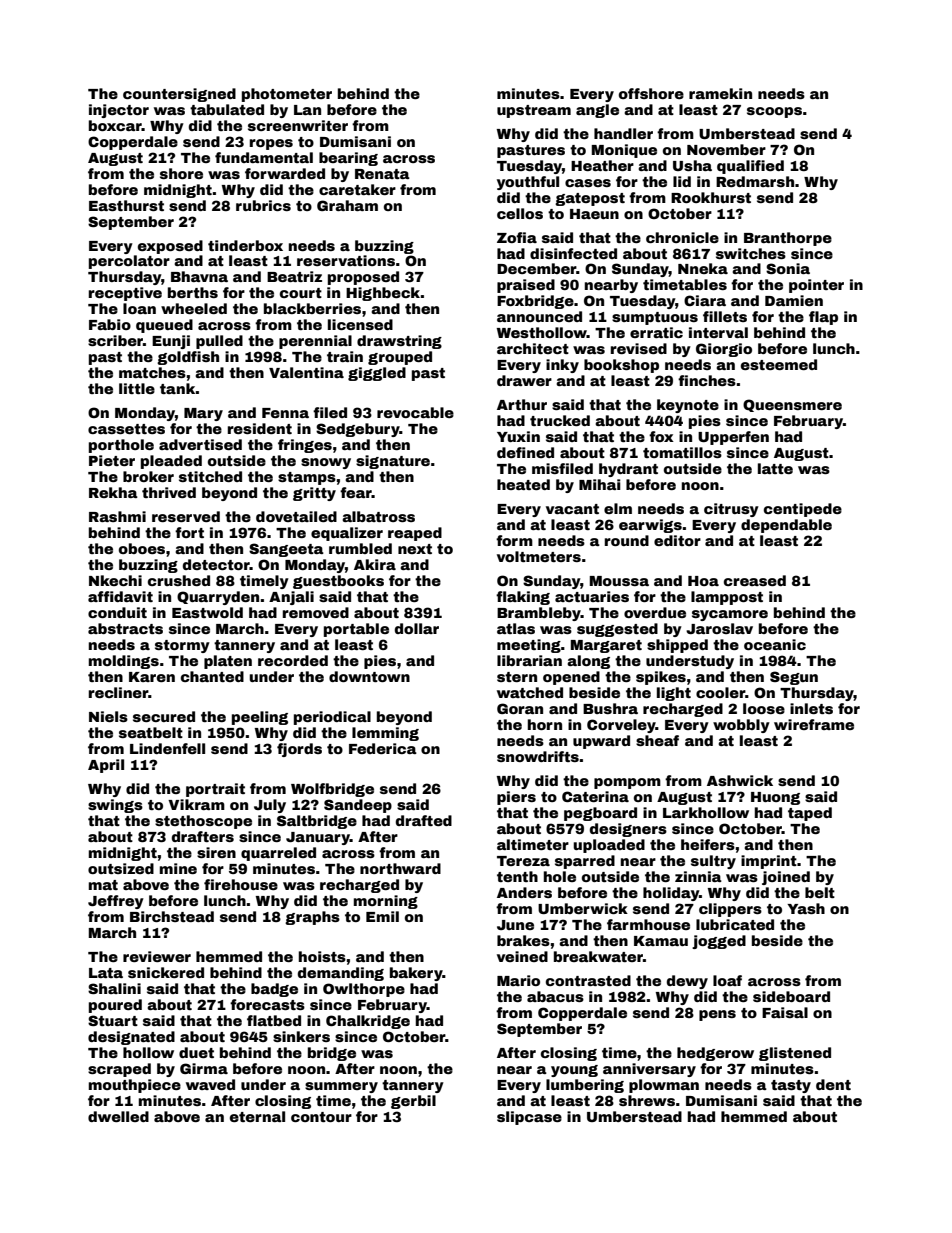 This screenshot has height=1233, width=952. What do you see at coordinates (126, 429) in the screenshot?
I see `cassettes` at bounding box center [126, 429].
